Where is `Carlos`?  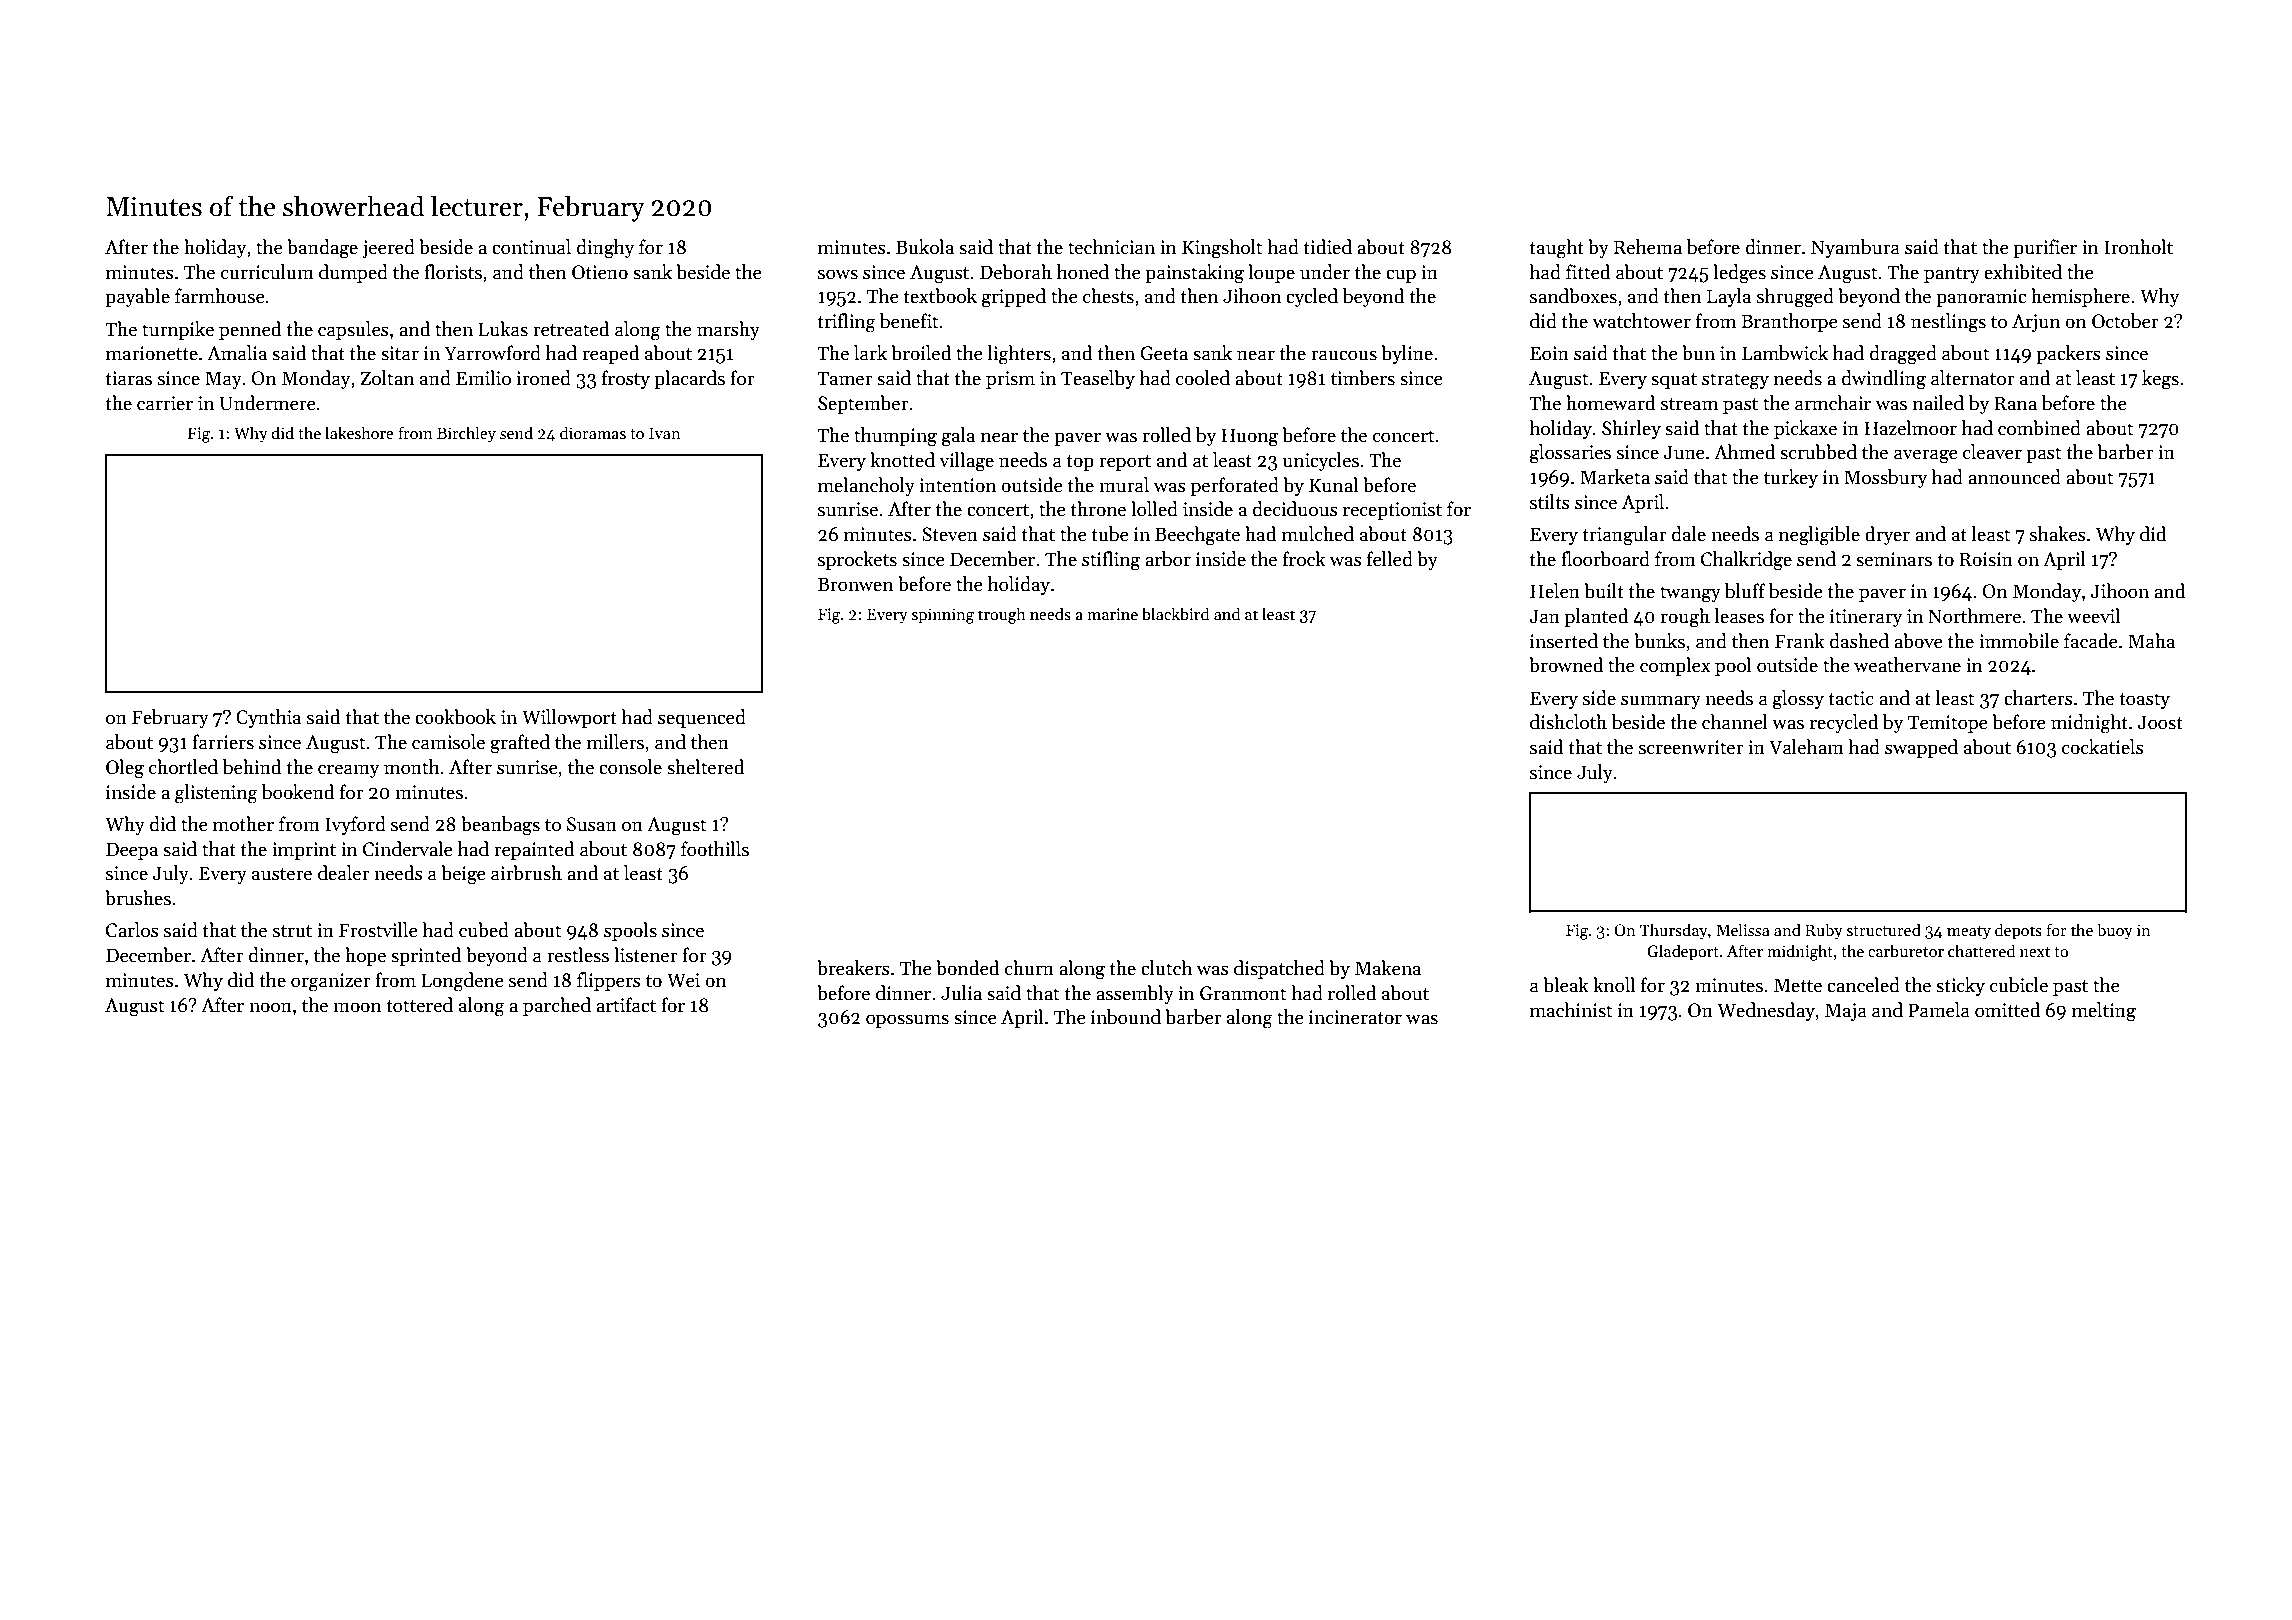
Carlos is located at coordinates (132, 930).
